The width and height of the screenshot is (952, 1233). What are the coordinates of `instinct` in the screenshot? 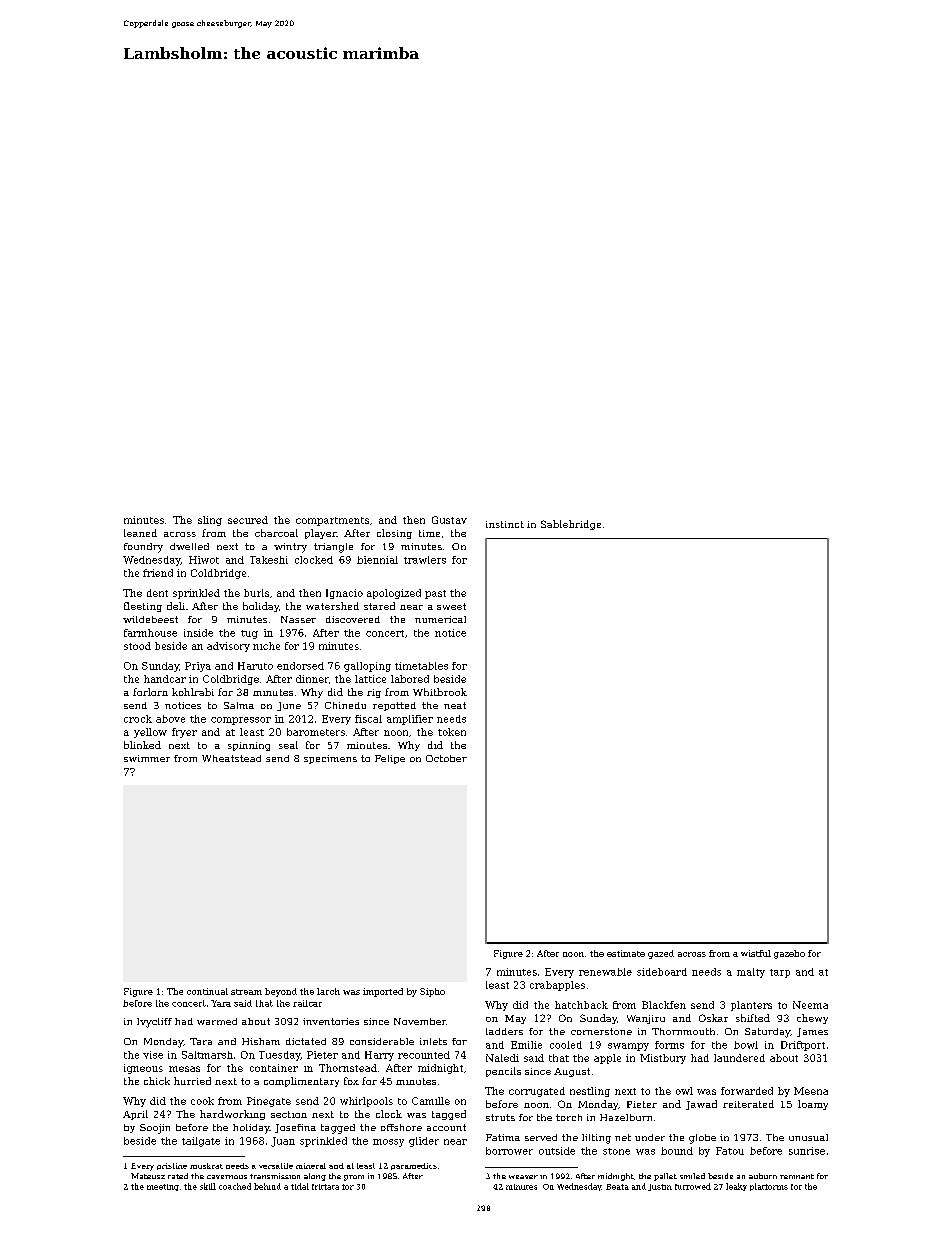 It's located at (505, 524).
